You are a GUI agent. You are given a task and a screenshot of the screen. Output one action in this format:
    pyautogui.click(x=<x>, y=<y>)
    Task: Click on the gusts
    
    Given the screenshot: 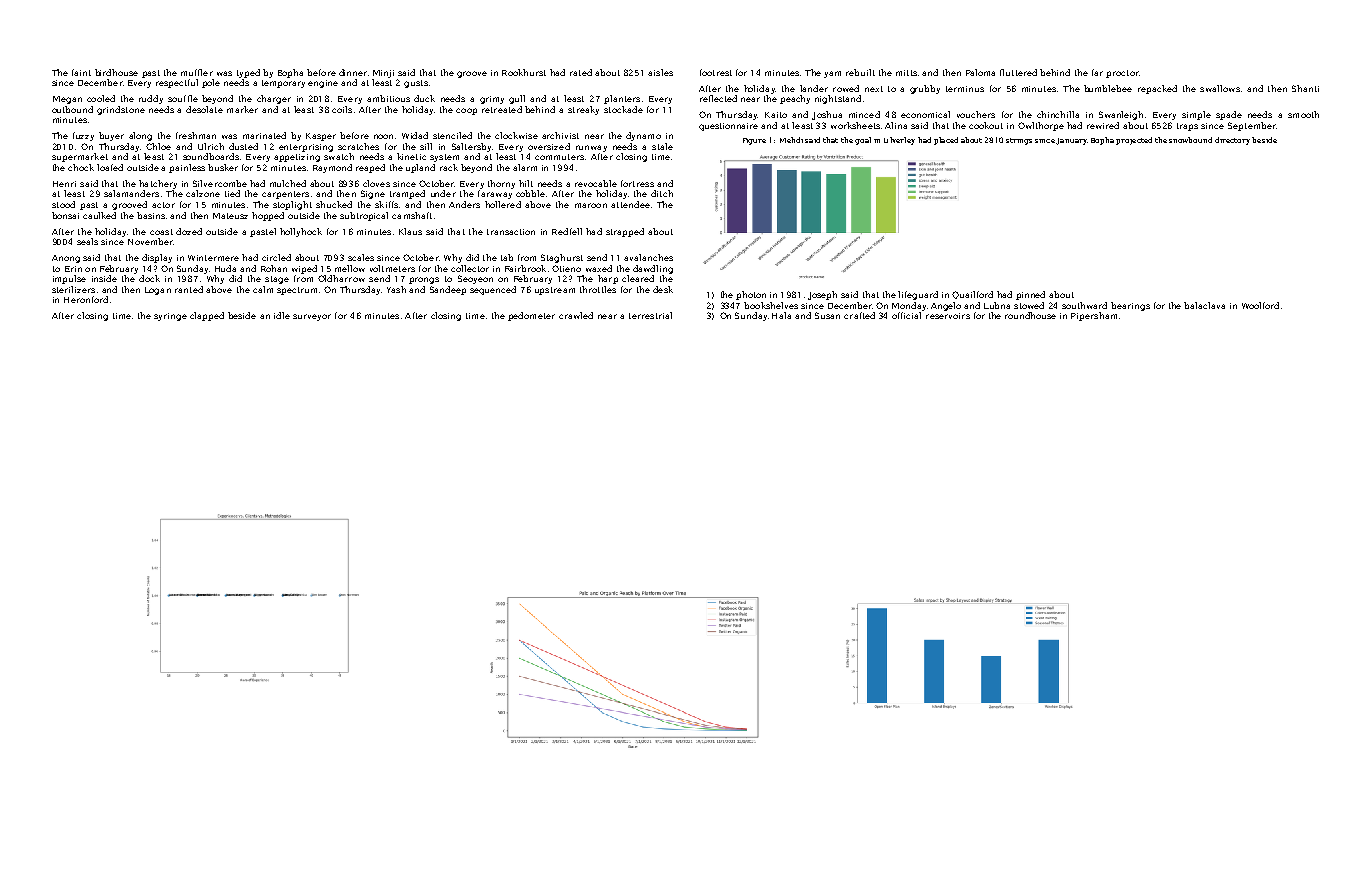 What is the action you would take?
    pyautogui.click(x=416, y=84)
